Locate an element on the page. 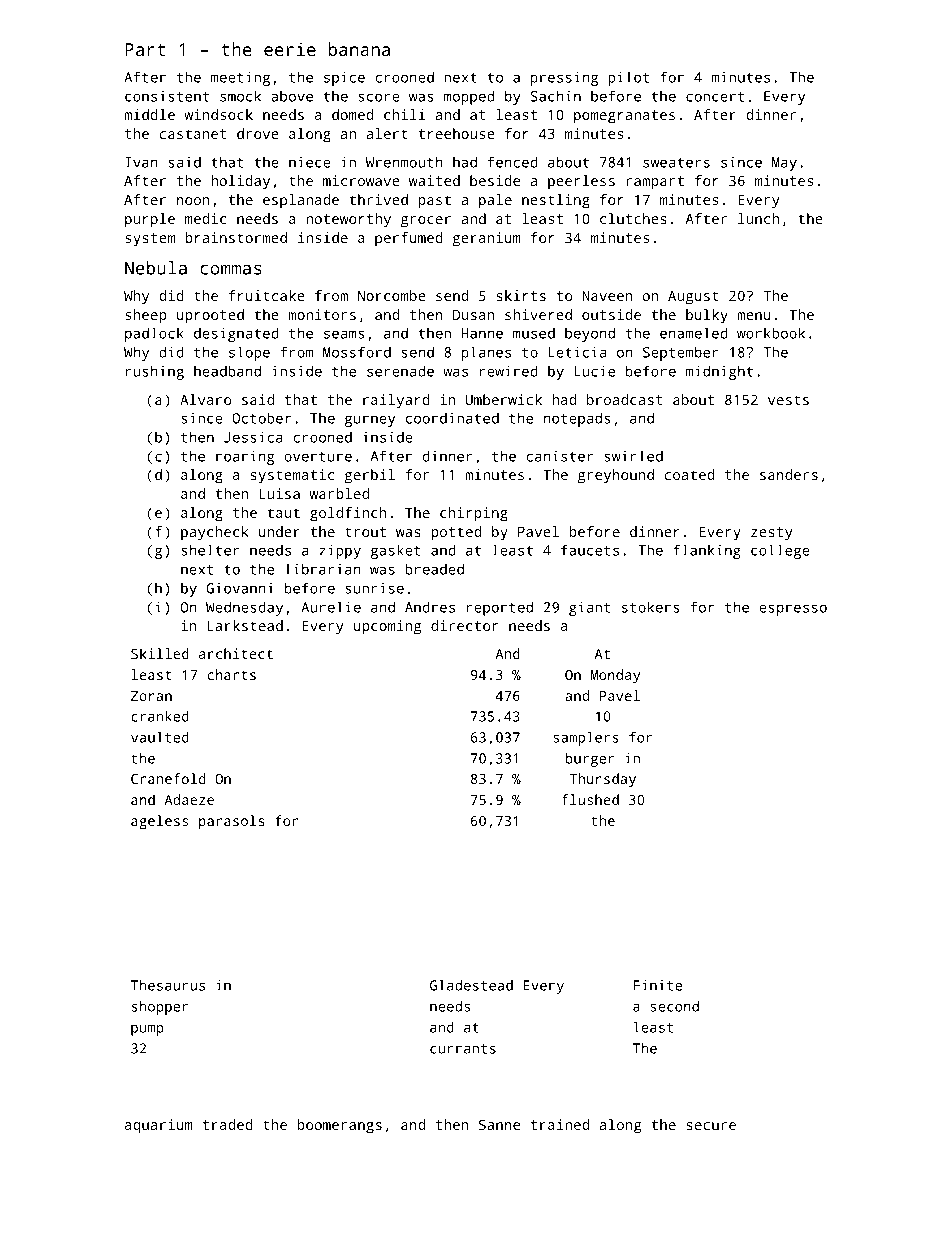 Image resolution: width=952 pixels, height=1233 pixels. Finite is located at coordinates (658, 985).
